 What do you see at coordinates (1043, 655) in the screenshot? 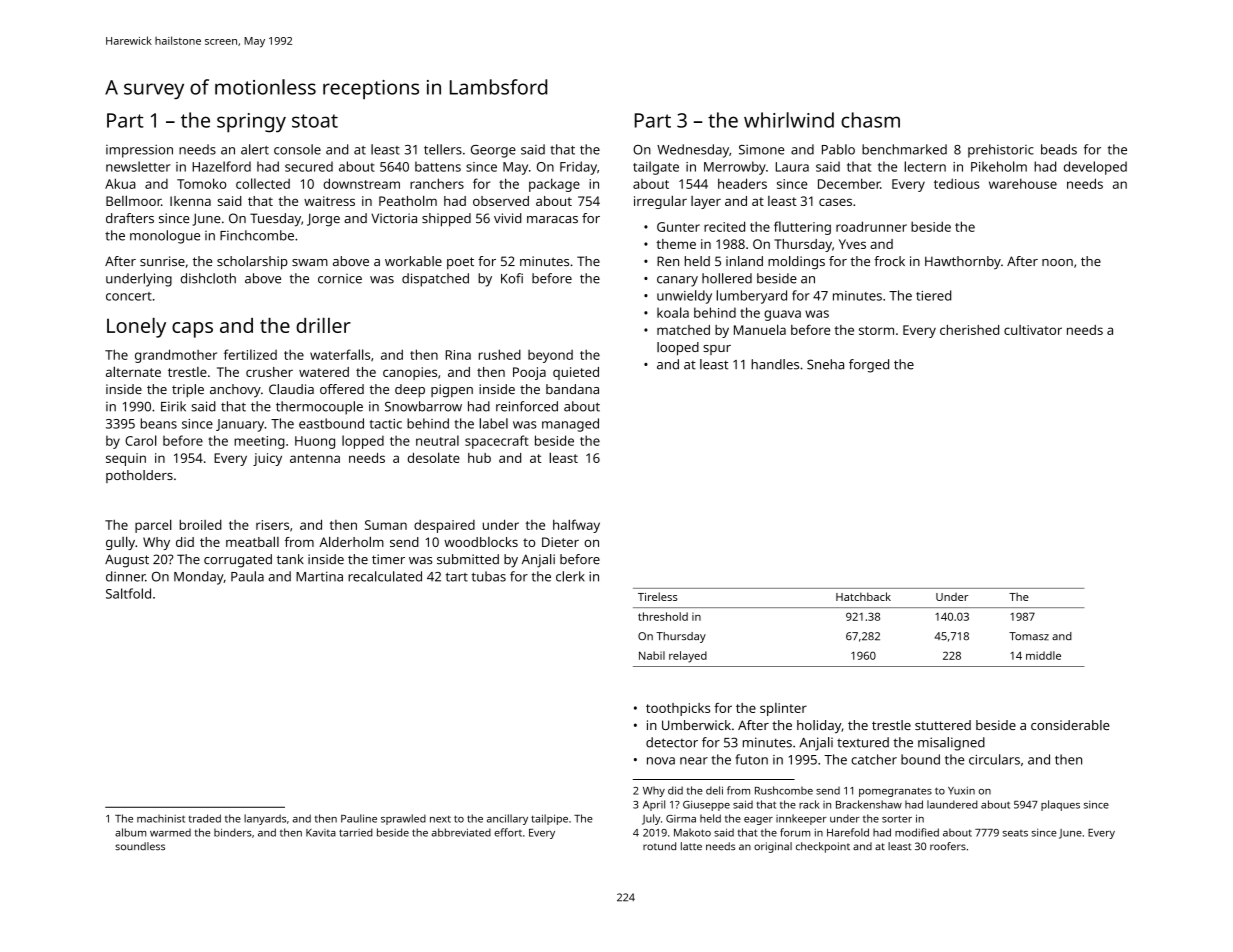
I see `middle` at bounding box center [1043, 655].
